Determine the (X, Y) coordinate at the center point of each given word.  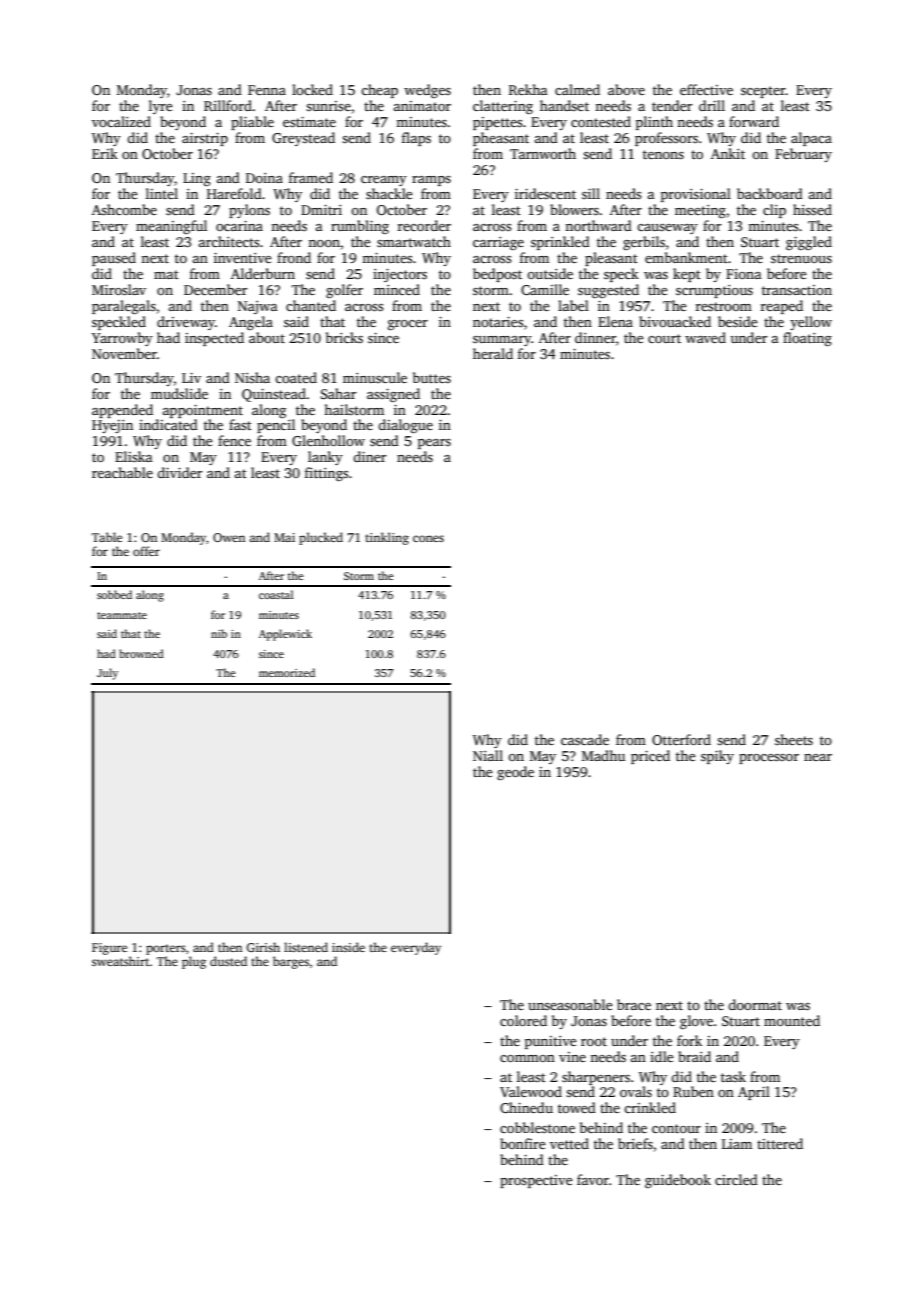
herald (493, 353)
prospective (536, 1181)
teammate (122, 615)
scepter (763, 92)
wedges (427, 91)
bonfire (523, 1143)
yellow (811, 323)
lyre (161, 107)
